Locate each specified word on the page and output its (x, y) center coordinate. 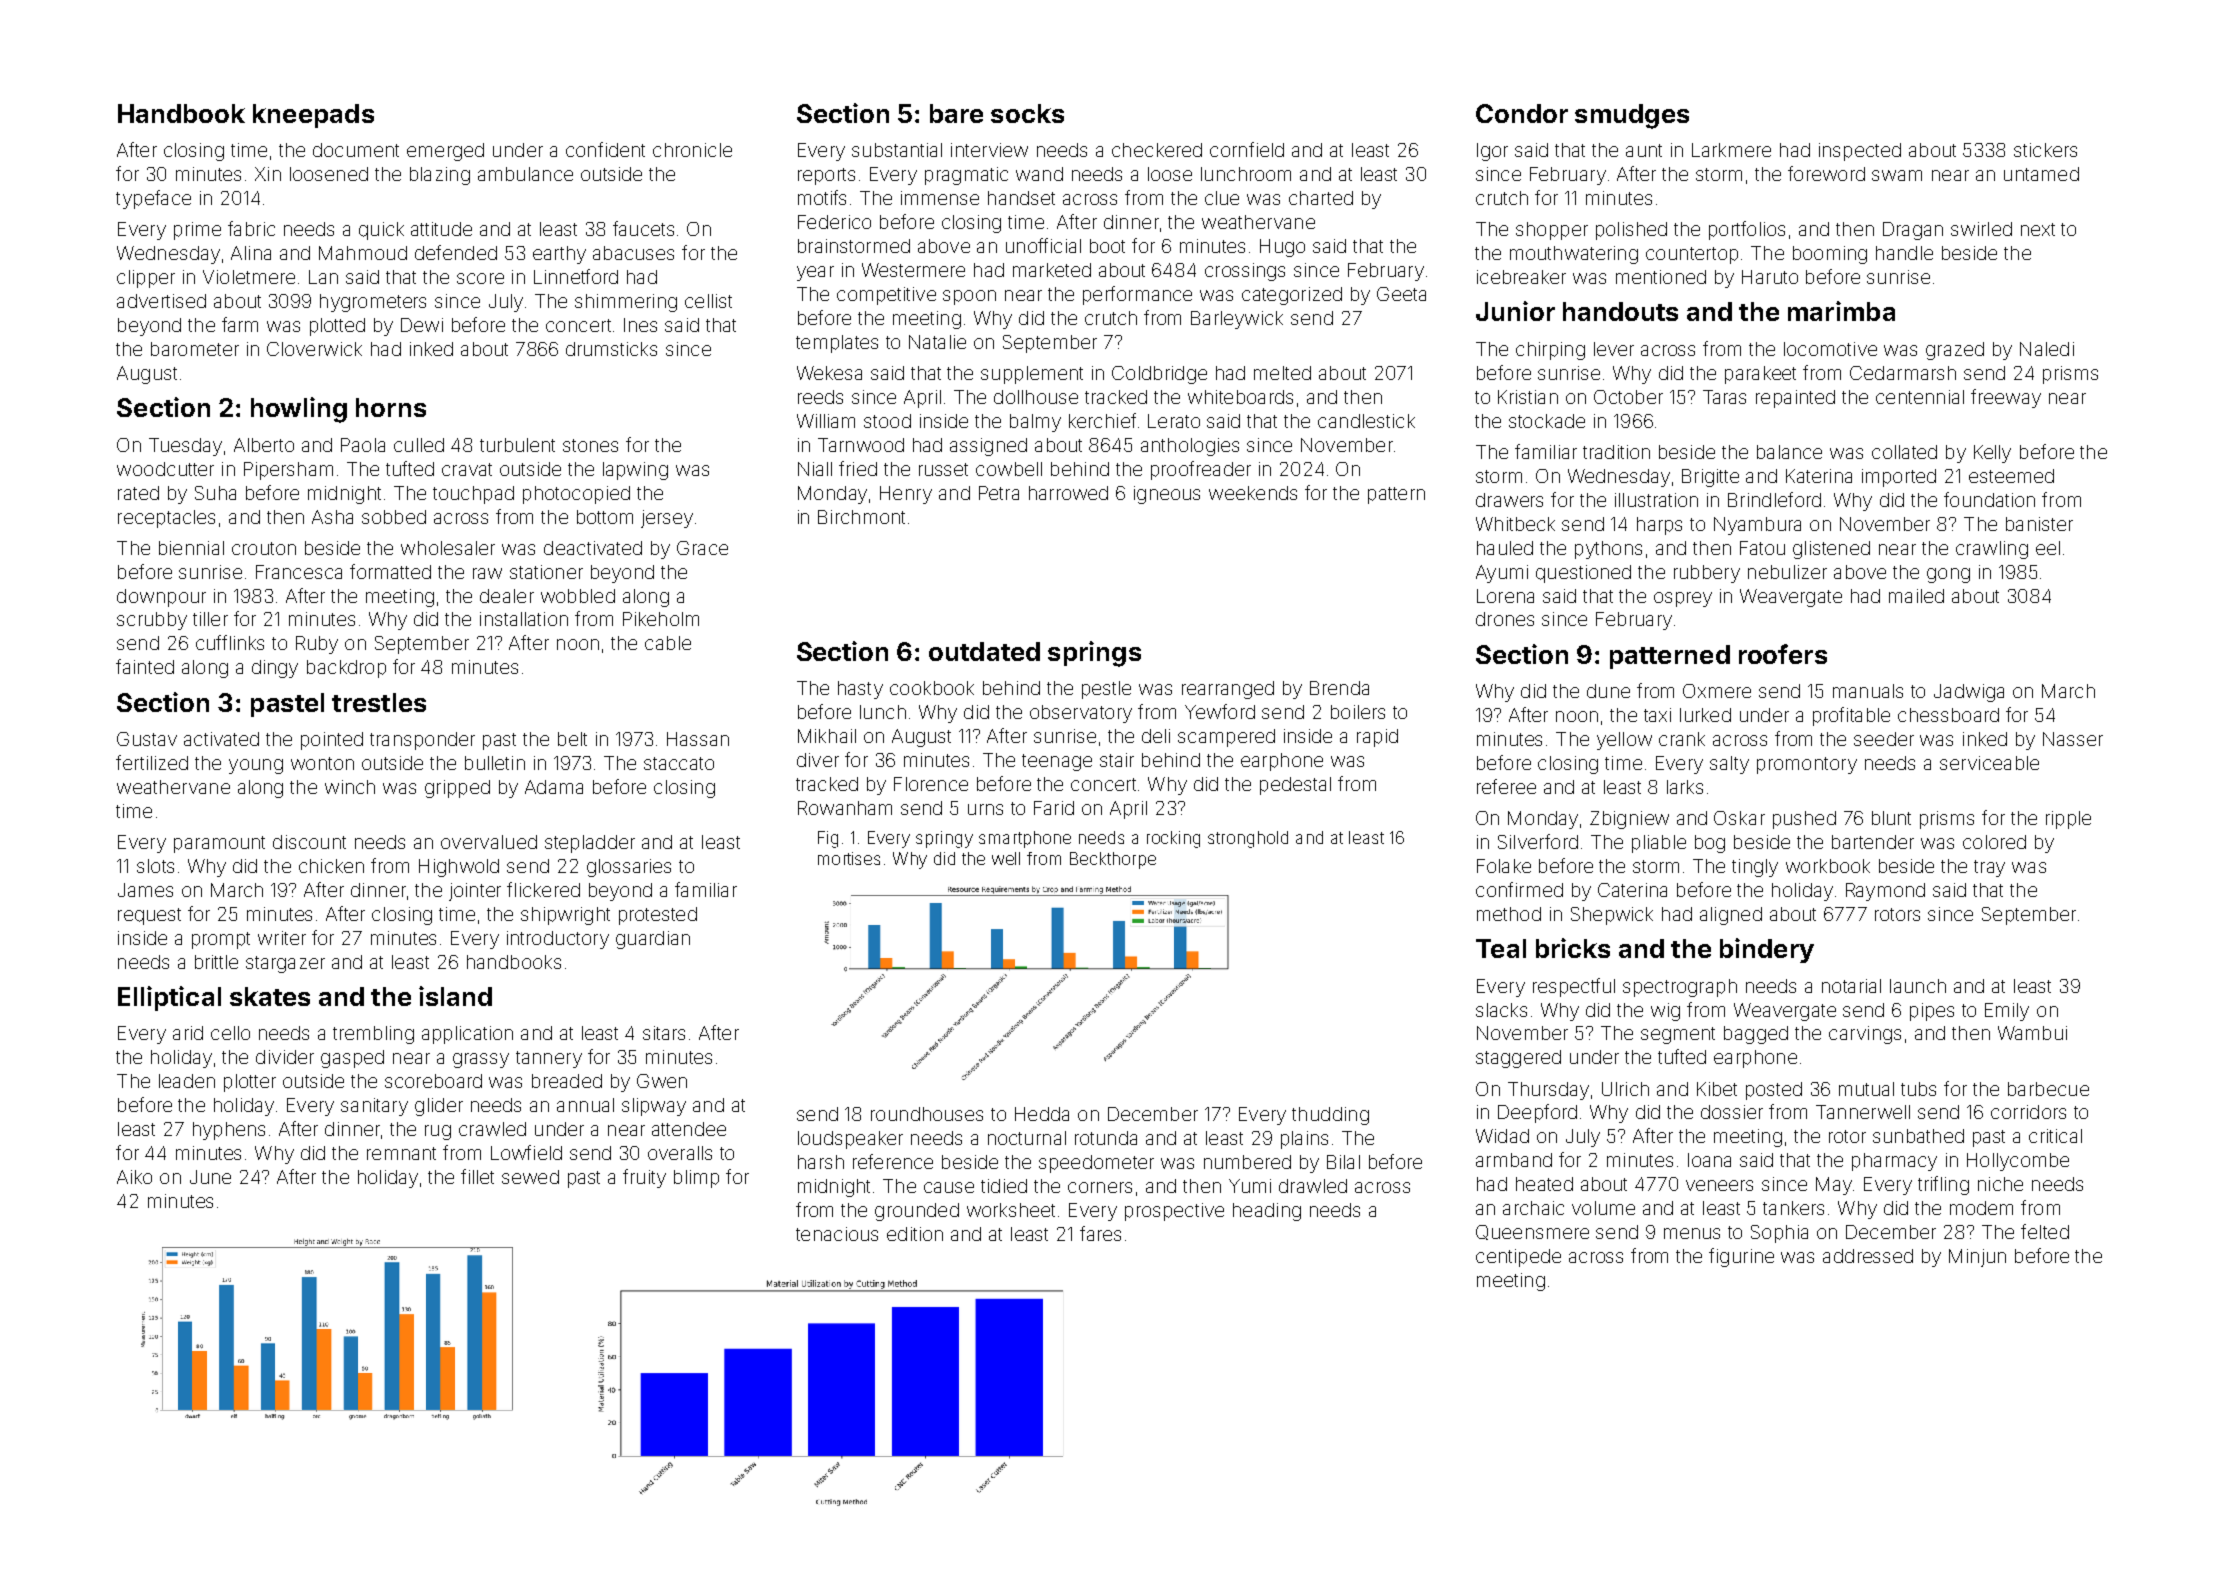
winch (350, 787)
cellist (708, 301)
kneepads (313, 116)
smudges (1632, 116)
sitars (664, 1033)
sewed (530, 1177)
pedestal (1295, 786)
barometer (195, 349)
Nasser (2073, 739)
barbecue (2048, 1089)
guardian (653, 940)
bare (956, 113)
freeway (2006, 398)
